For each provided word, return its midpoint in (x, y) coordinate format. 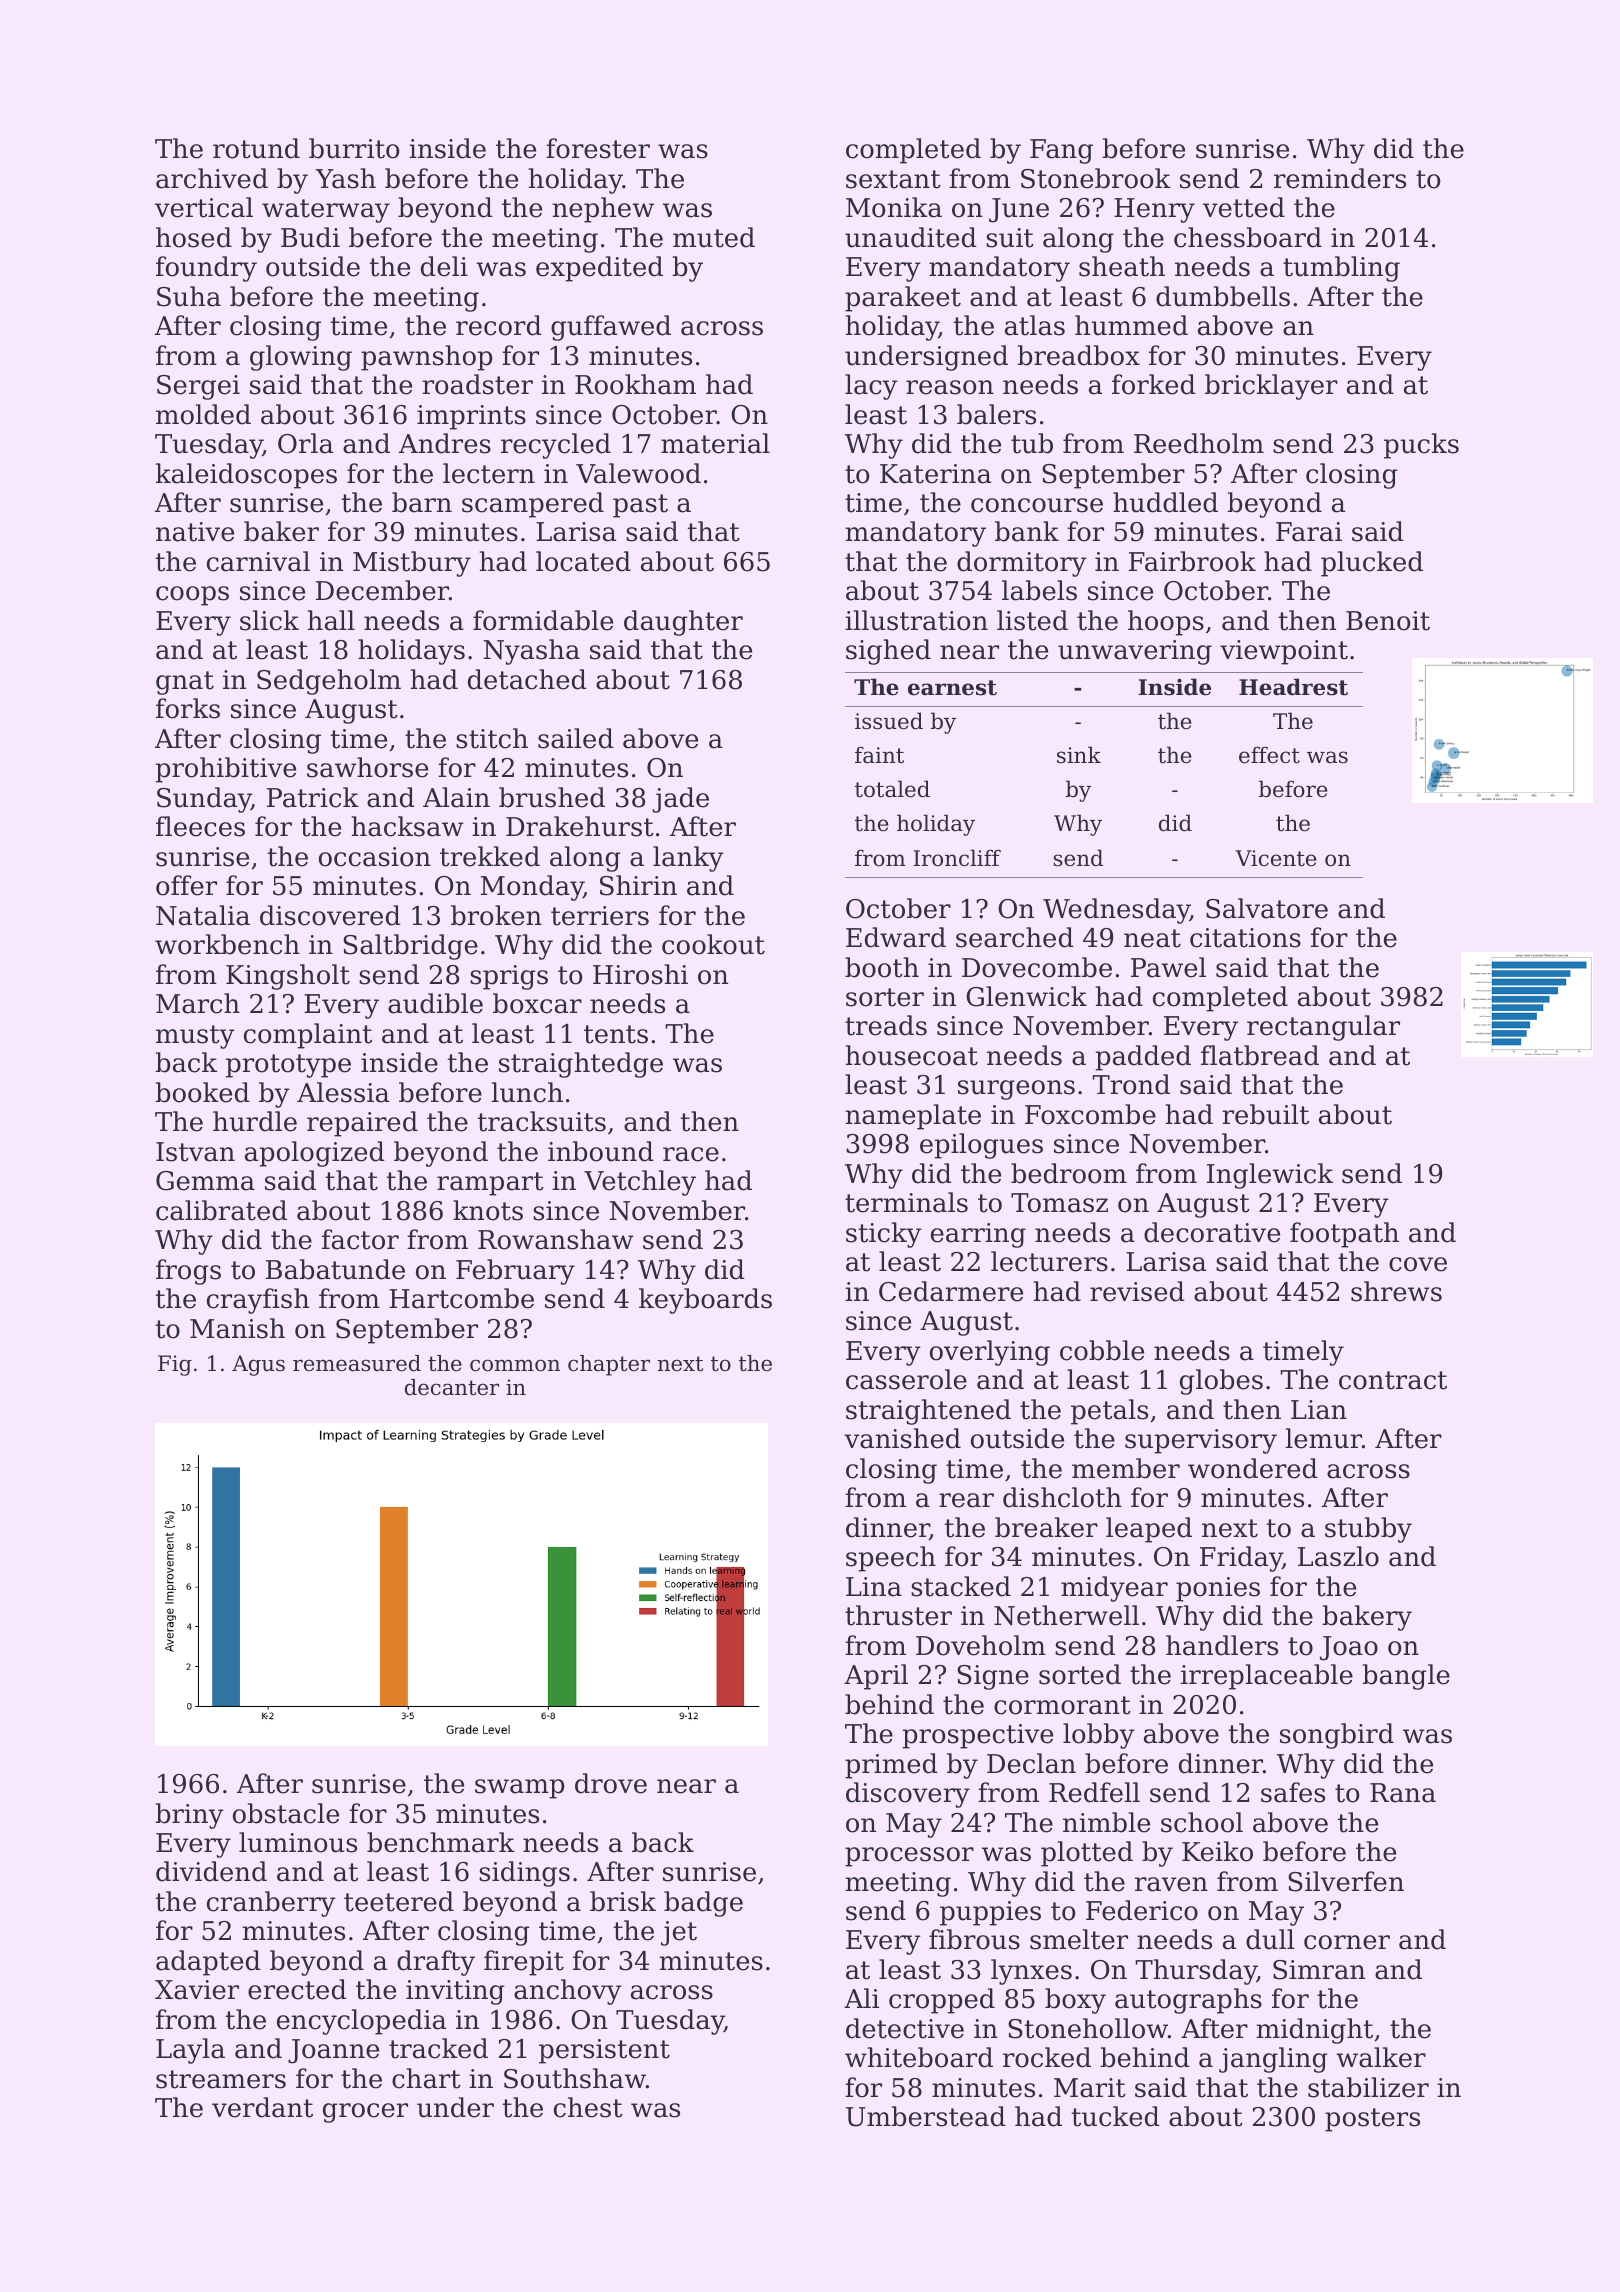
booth (882, 967)
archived (212, 178)
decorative (1212, 1232)
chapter (609, 1365)
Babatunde (335, 1269)
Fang (1061, 151)
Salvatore (1267, 908)
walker (1381, 2057)
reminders (1340, 178)
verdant (262, 2107)
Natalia (203, 915)
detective (905, 2028)
